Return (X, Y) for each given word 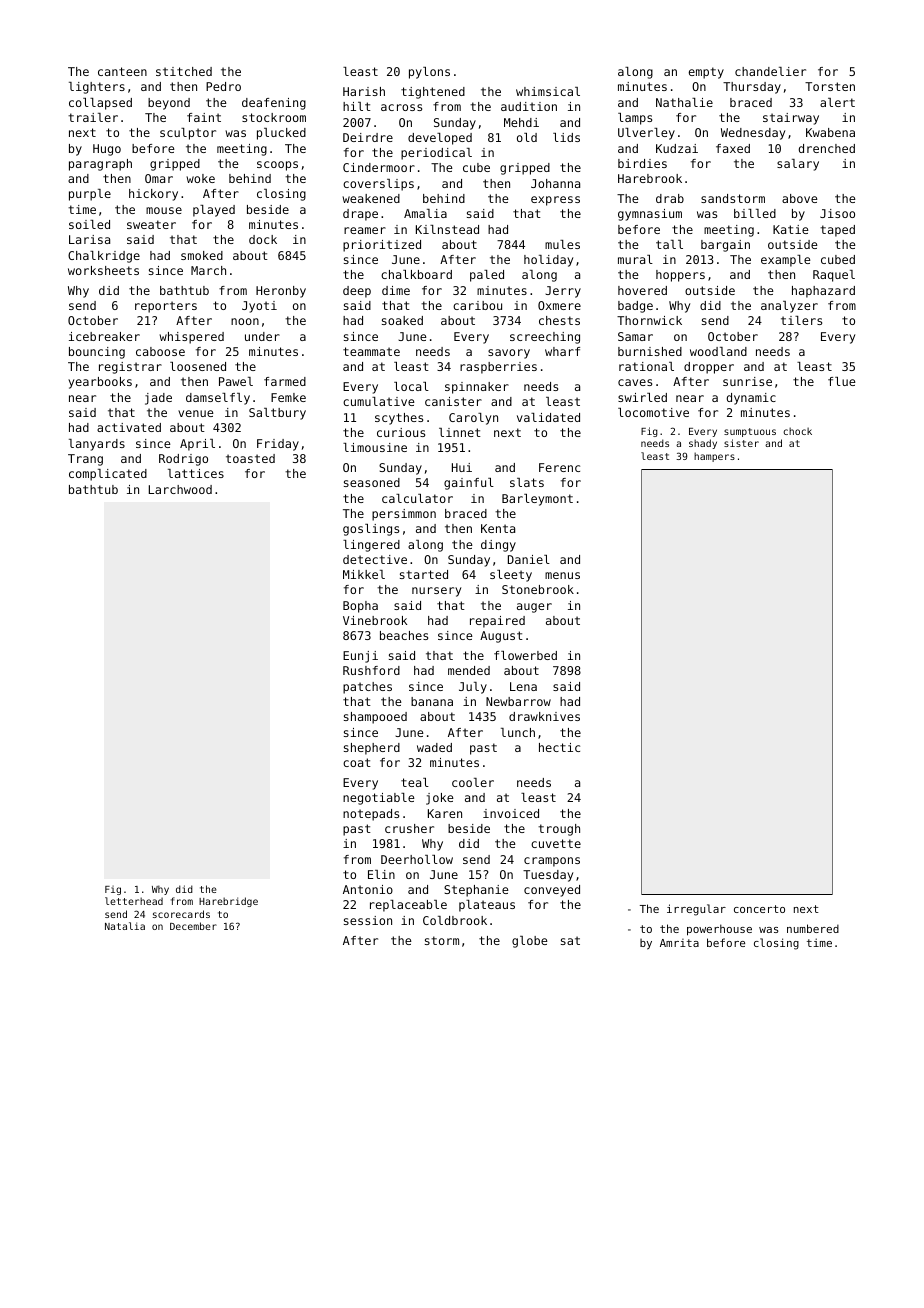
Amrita (679, 943)
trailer (93, 117)
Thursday (752, 88)
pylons (429, 73)
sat (570, 940)
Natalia (125, 926)
